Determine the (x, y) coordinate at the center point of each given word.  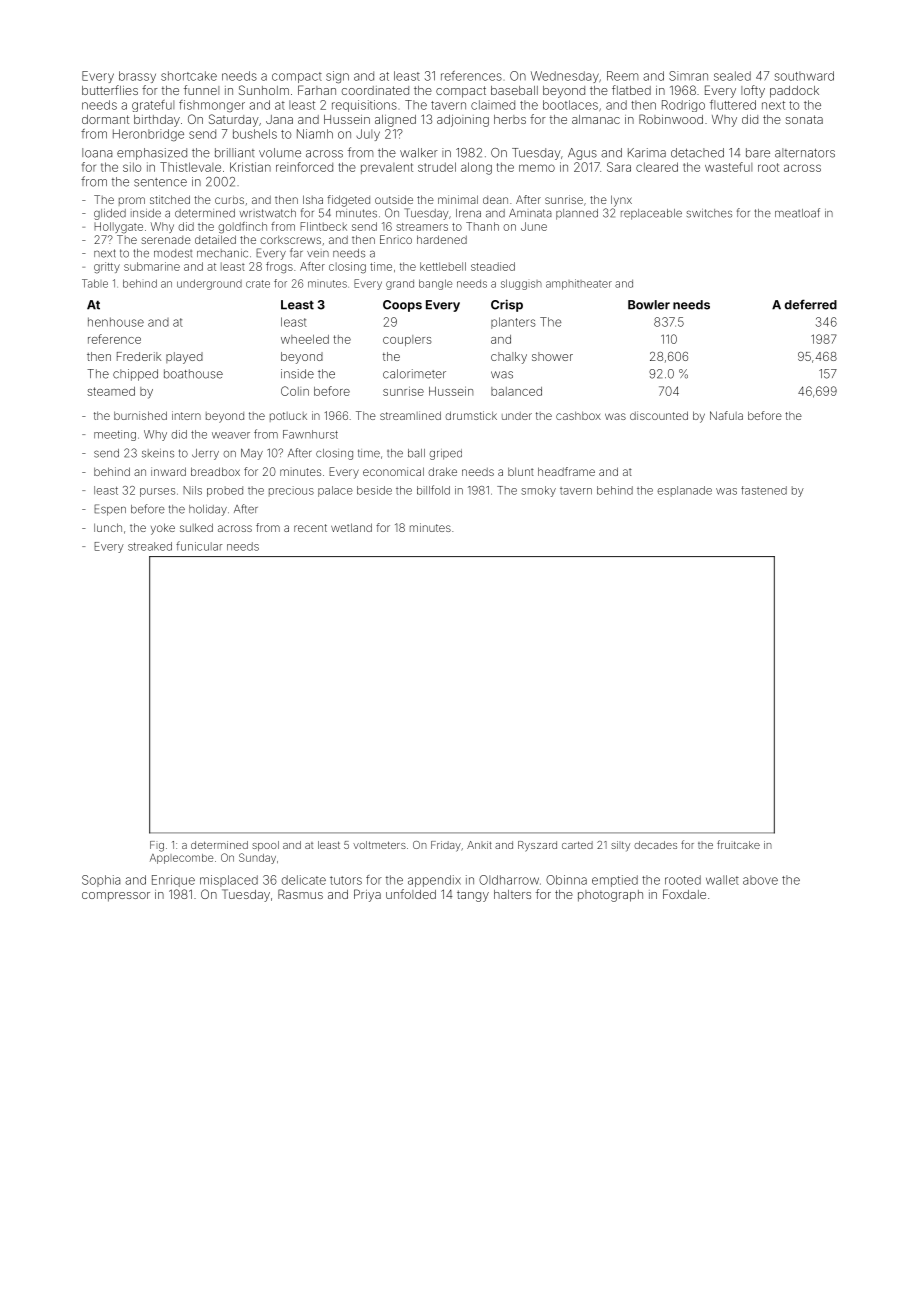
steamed (111, 391)
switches (709, 213)
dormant (105, 119)
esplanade (684, 491)
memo (537, 168)
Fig (157, 846)
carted (577, 845)
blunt (521, 471)
